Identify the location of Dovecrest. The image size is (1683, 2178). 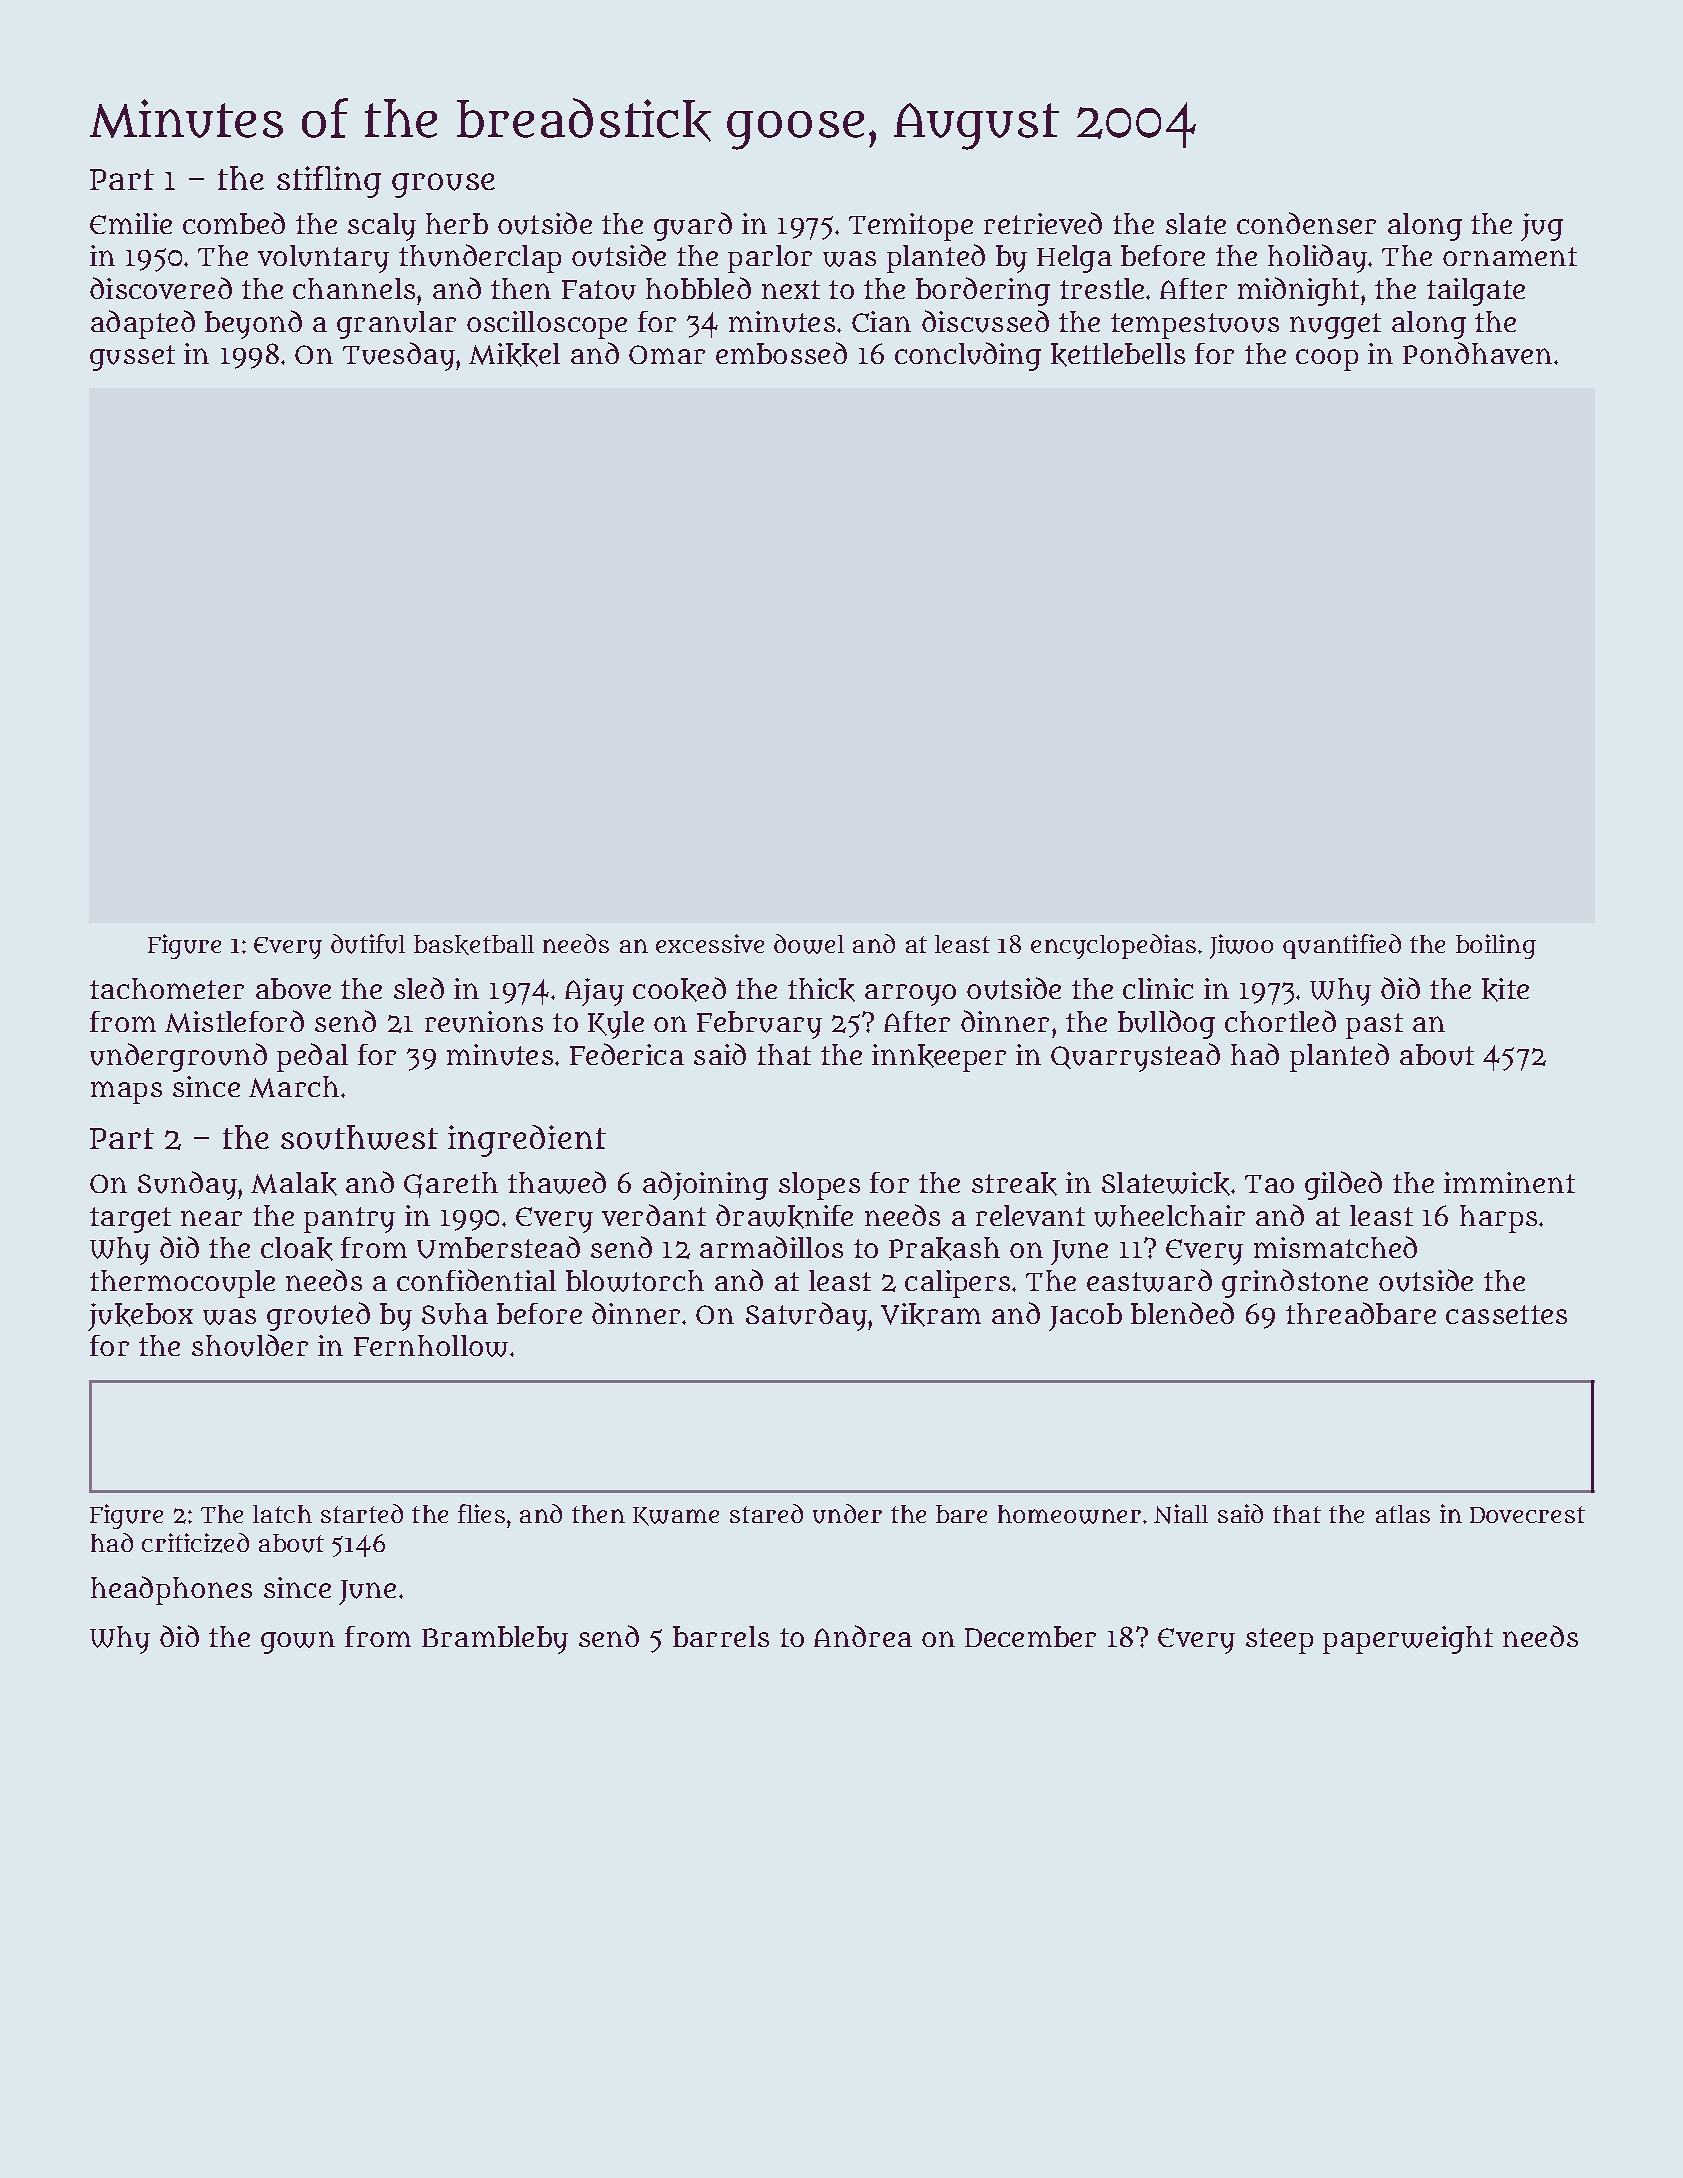
(1527, 1514).
